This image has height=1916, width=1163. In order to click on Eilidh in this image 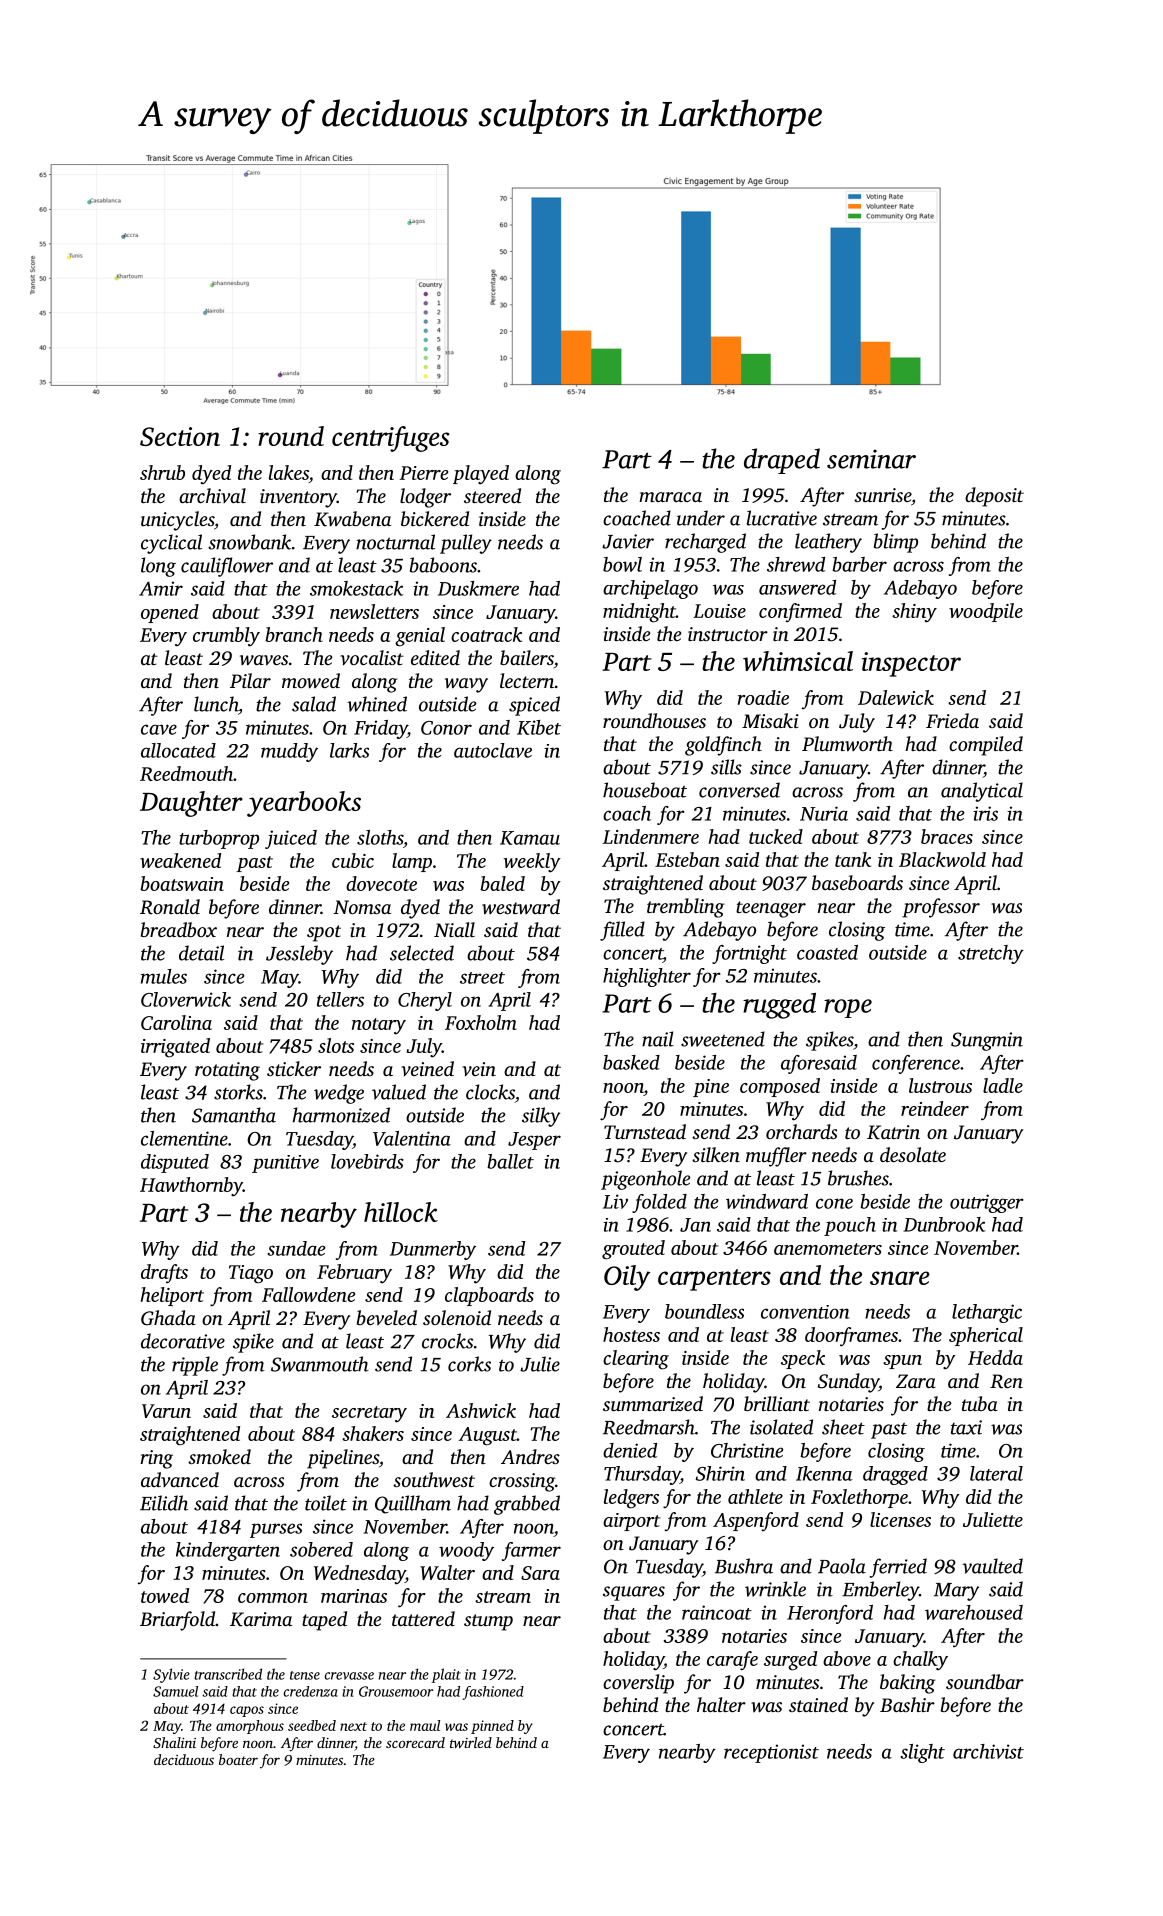, I will do `click(164, 1503)`.
